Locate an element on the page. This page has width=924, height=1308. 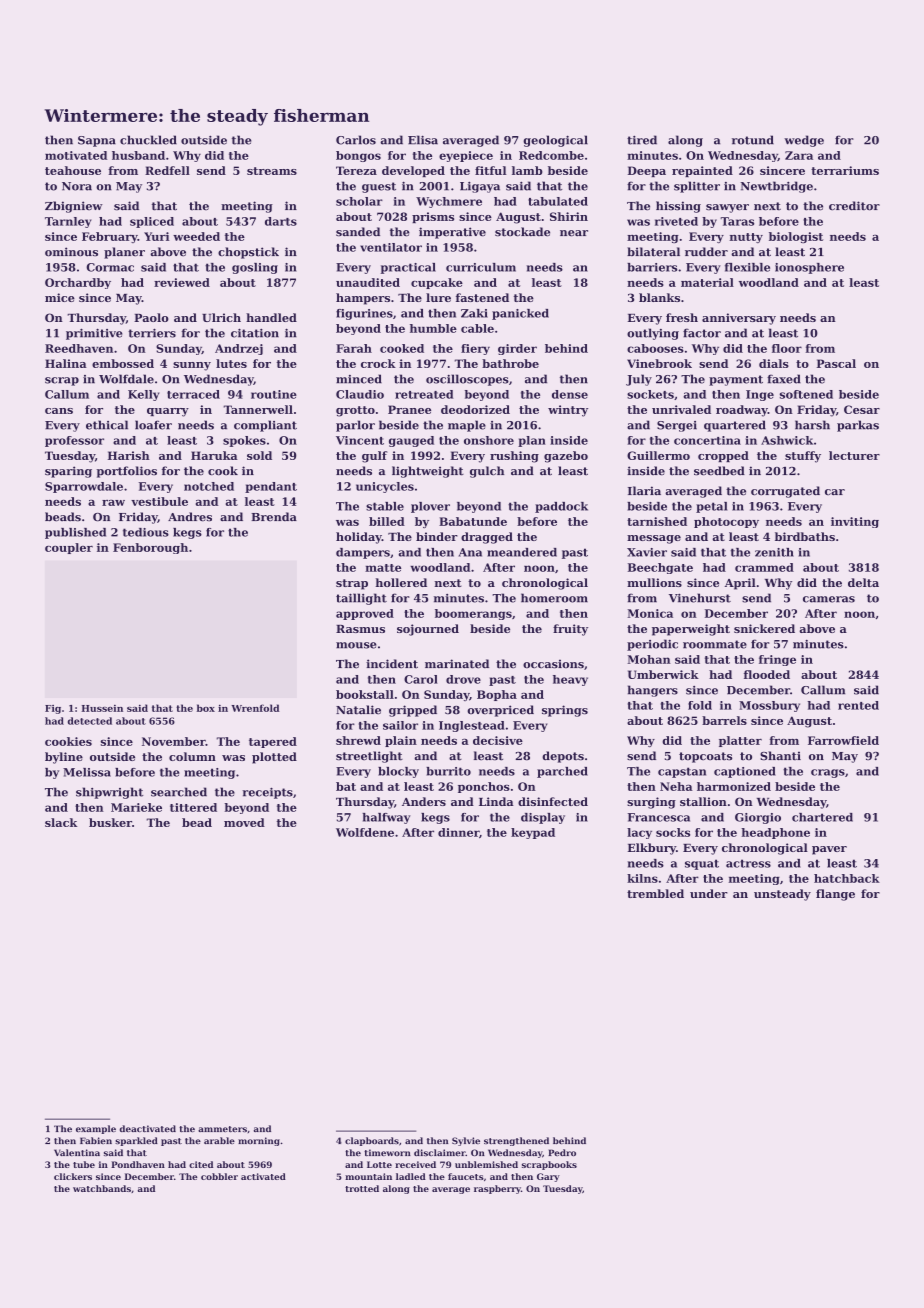
Wychmere is located at coordinates (449, 202).
